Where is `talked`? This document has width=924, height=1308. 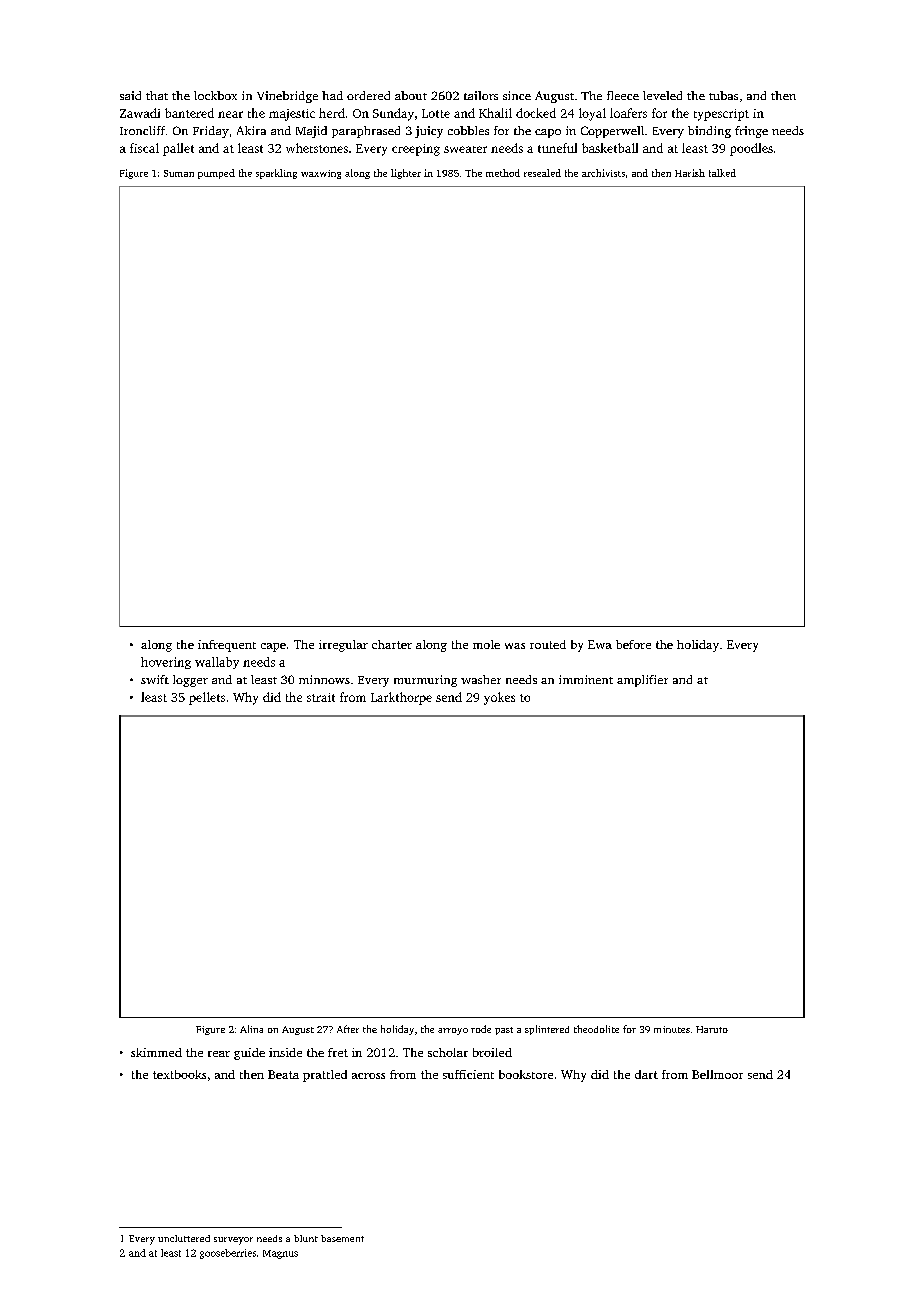 talked is located at coordinates (722, 173).
